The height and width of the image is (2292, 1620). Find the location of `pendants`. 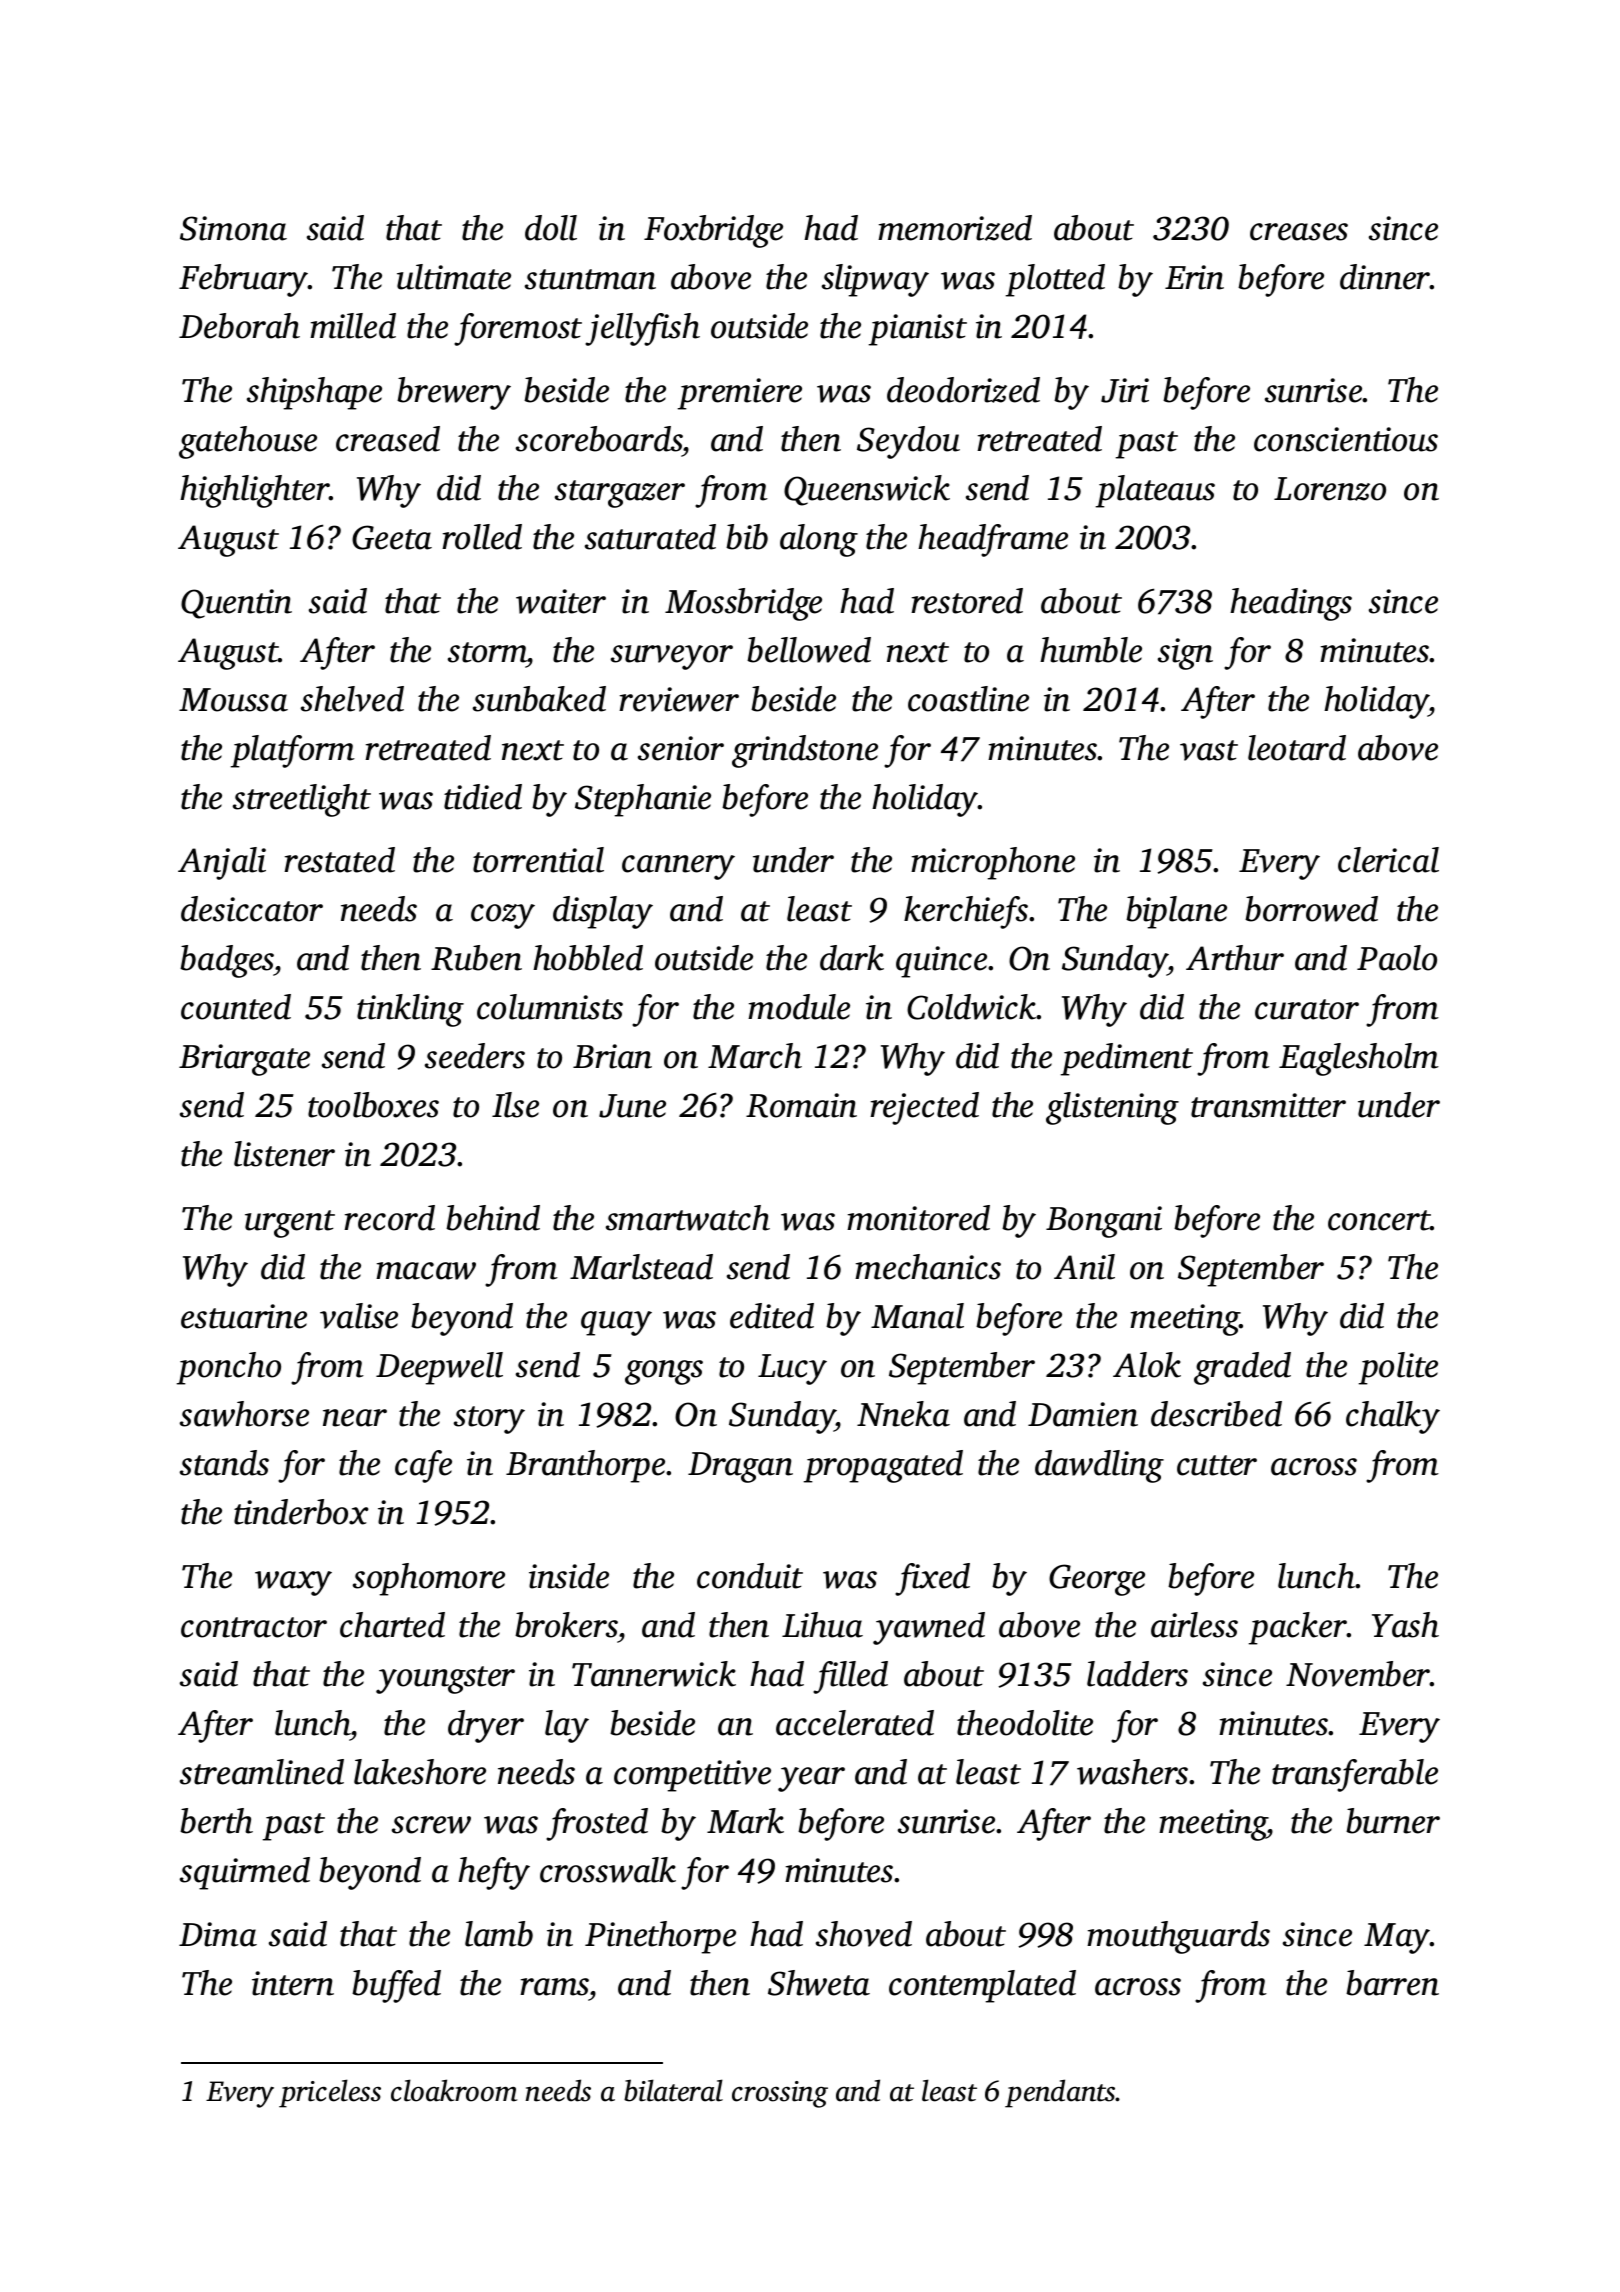

pendants is located at coordinates (1060, 2093).
